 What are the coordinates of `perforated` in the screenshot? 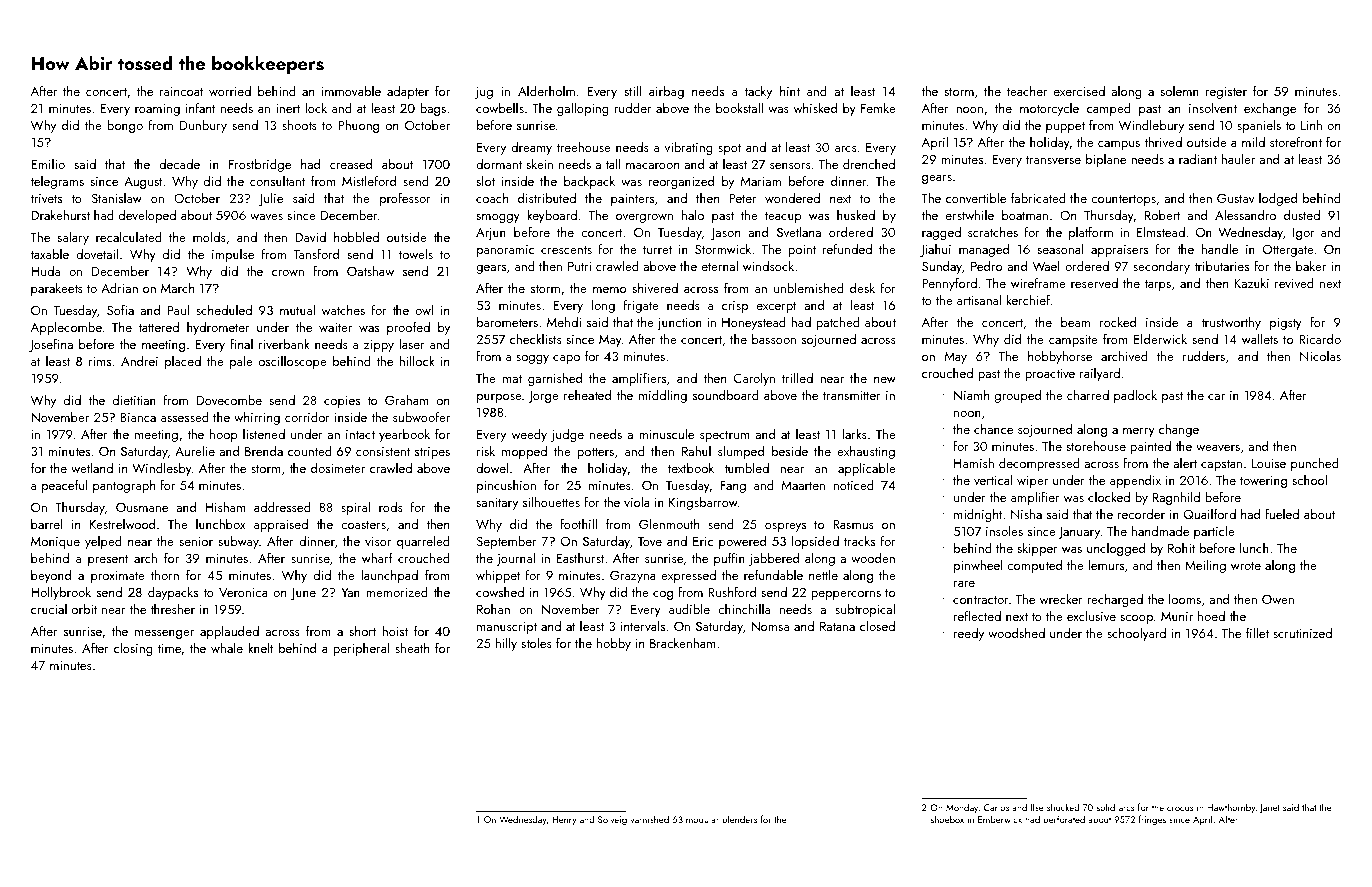 It's located at (1064, 820).
